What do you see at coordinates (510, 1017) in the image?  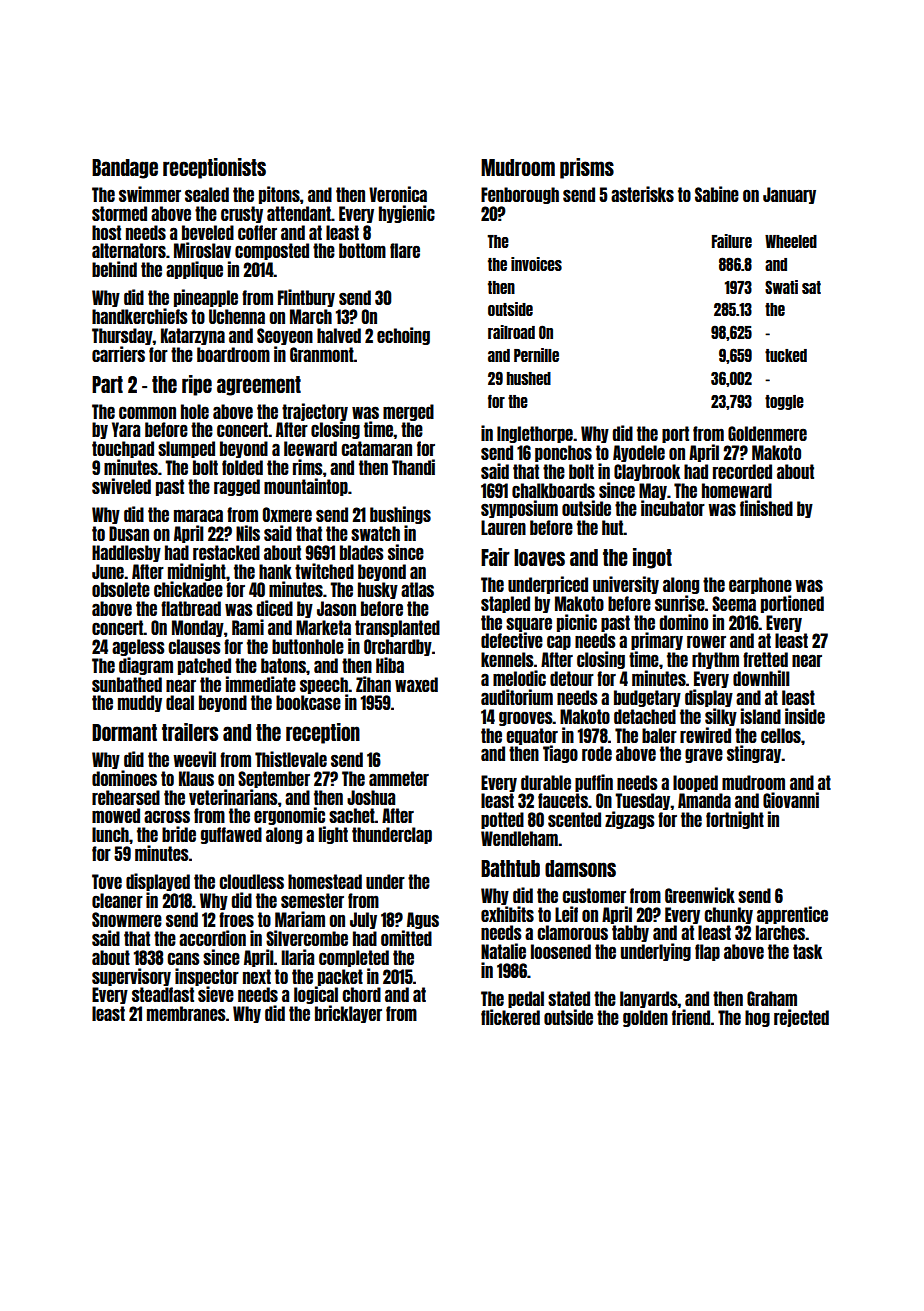 I see `flickered` at bounding box center [510, 1017].
